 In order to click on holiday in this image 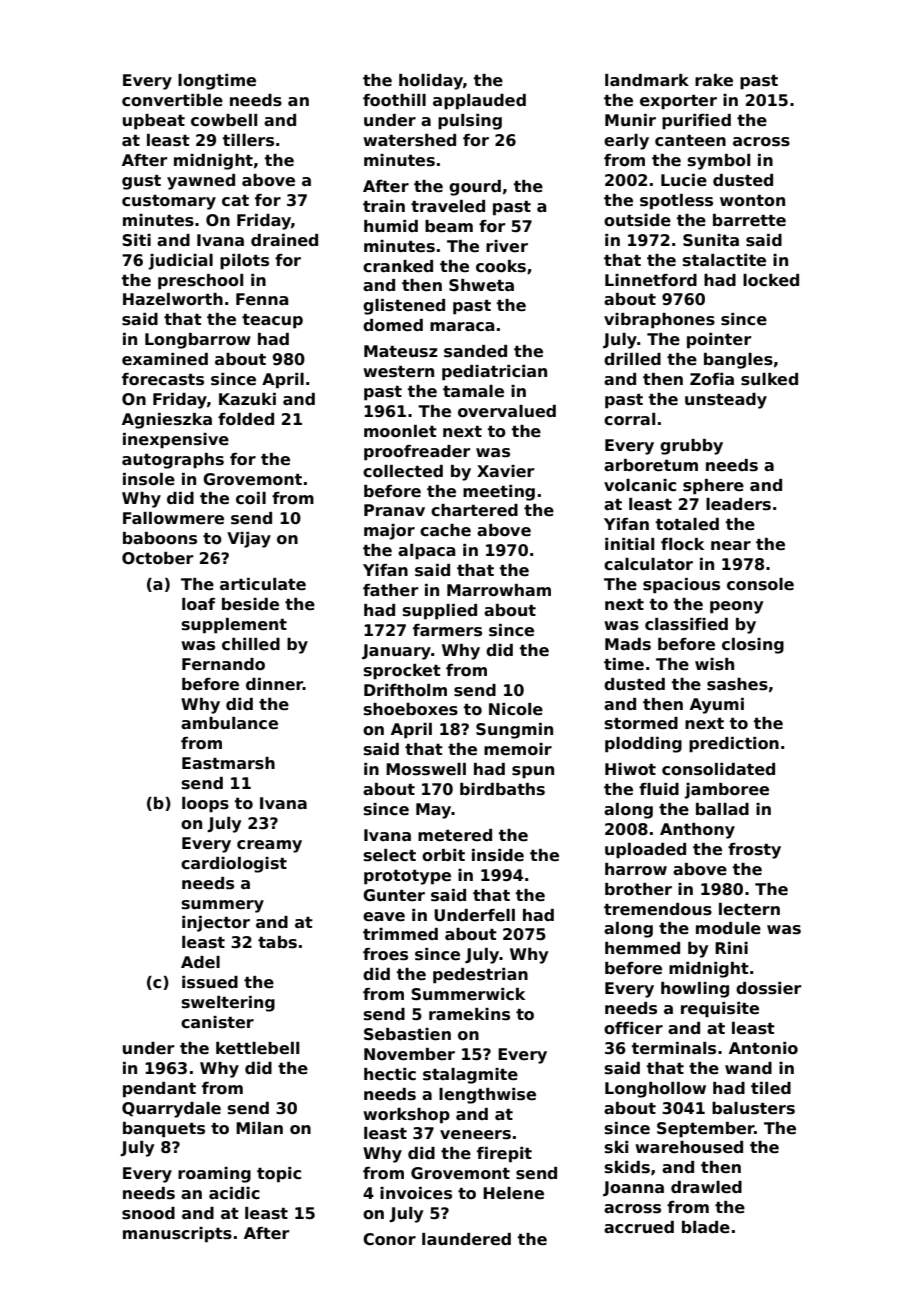, I will do `click(431, 82)`.
